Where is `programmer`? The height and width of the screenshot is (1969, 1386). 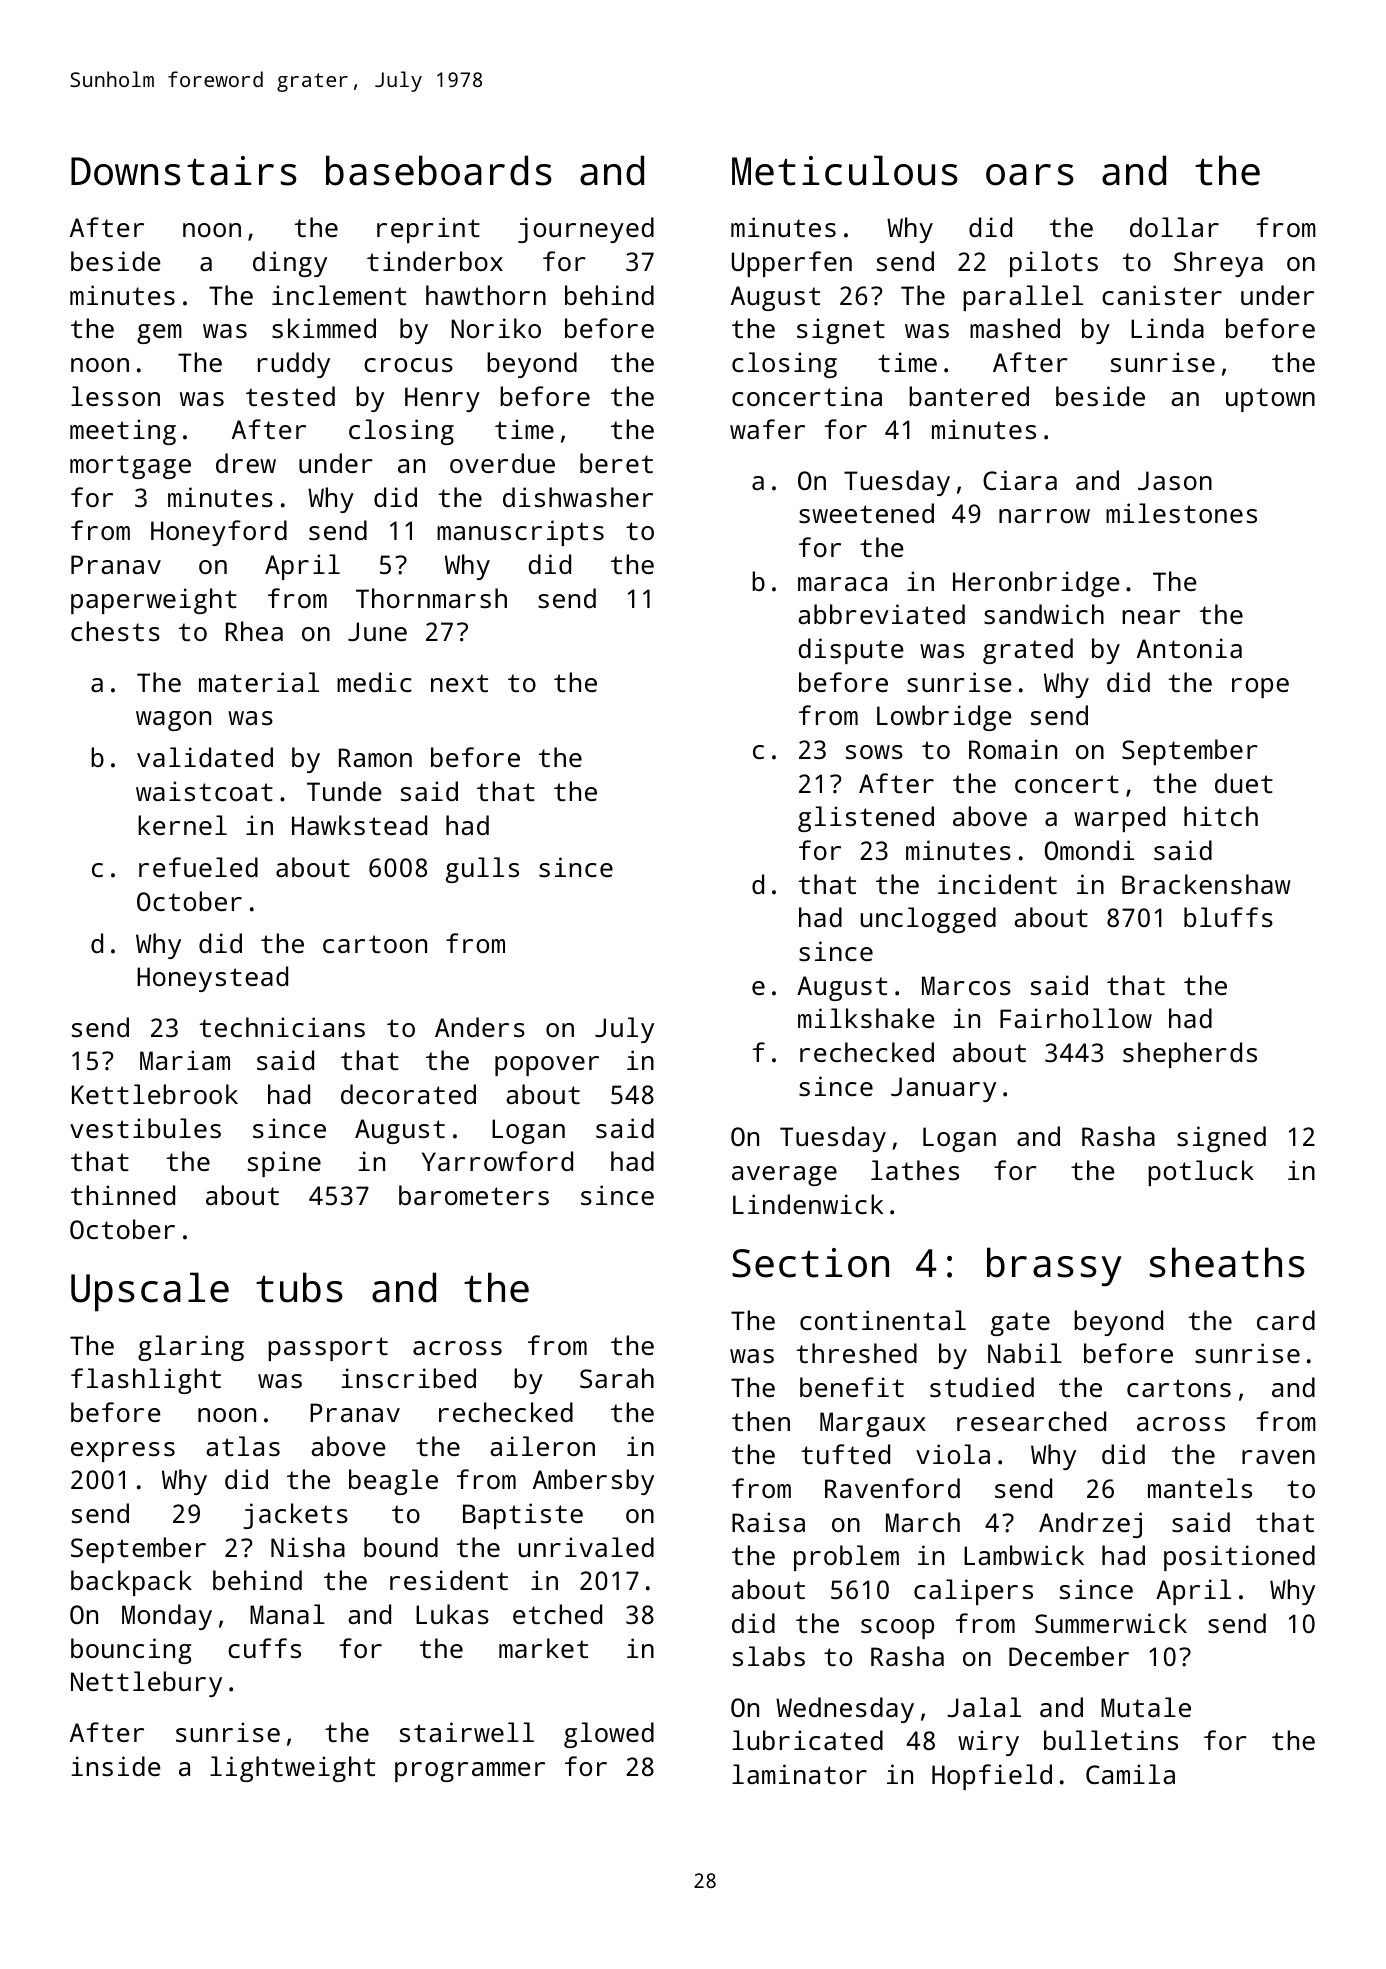 programmer is located at coordinates (470, 1772).
